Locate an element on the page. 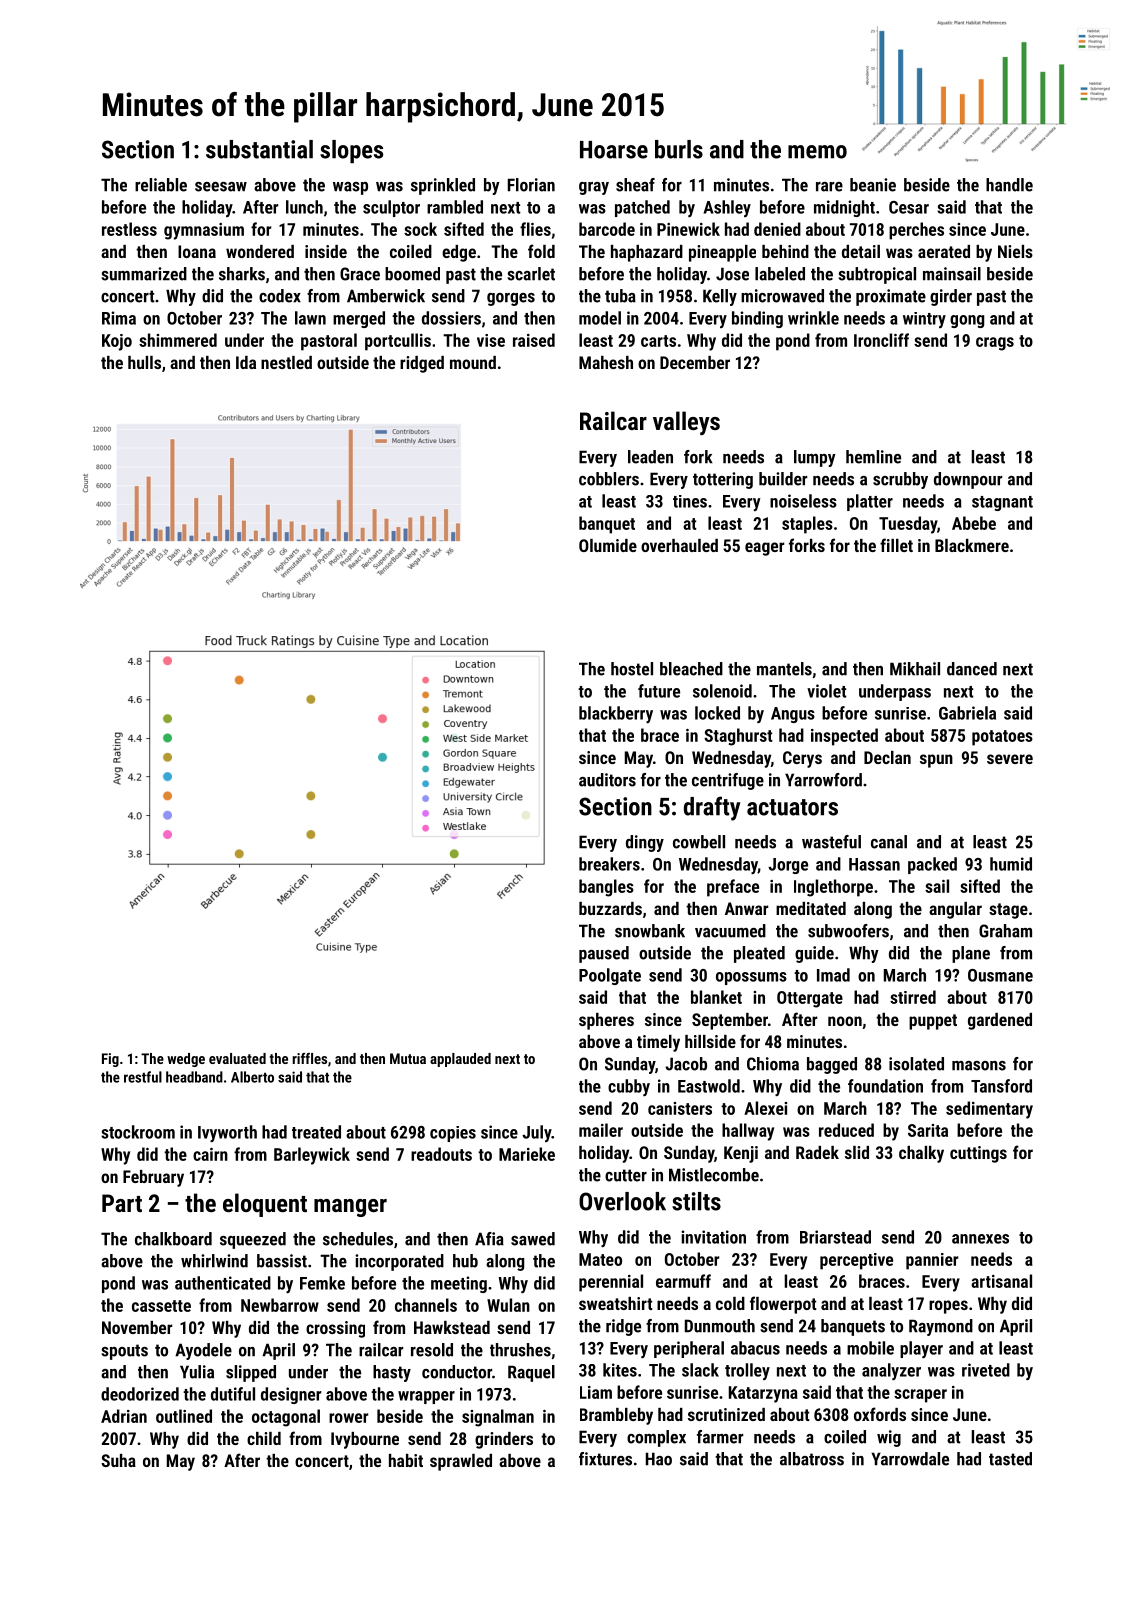 The height and width of the document is (1603, 1134). evaluated is located at coordinates (237, 1058).
